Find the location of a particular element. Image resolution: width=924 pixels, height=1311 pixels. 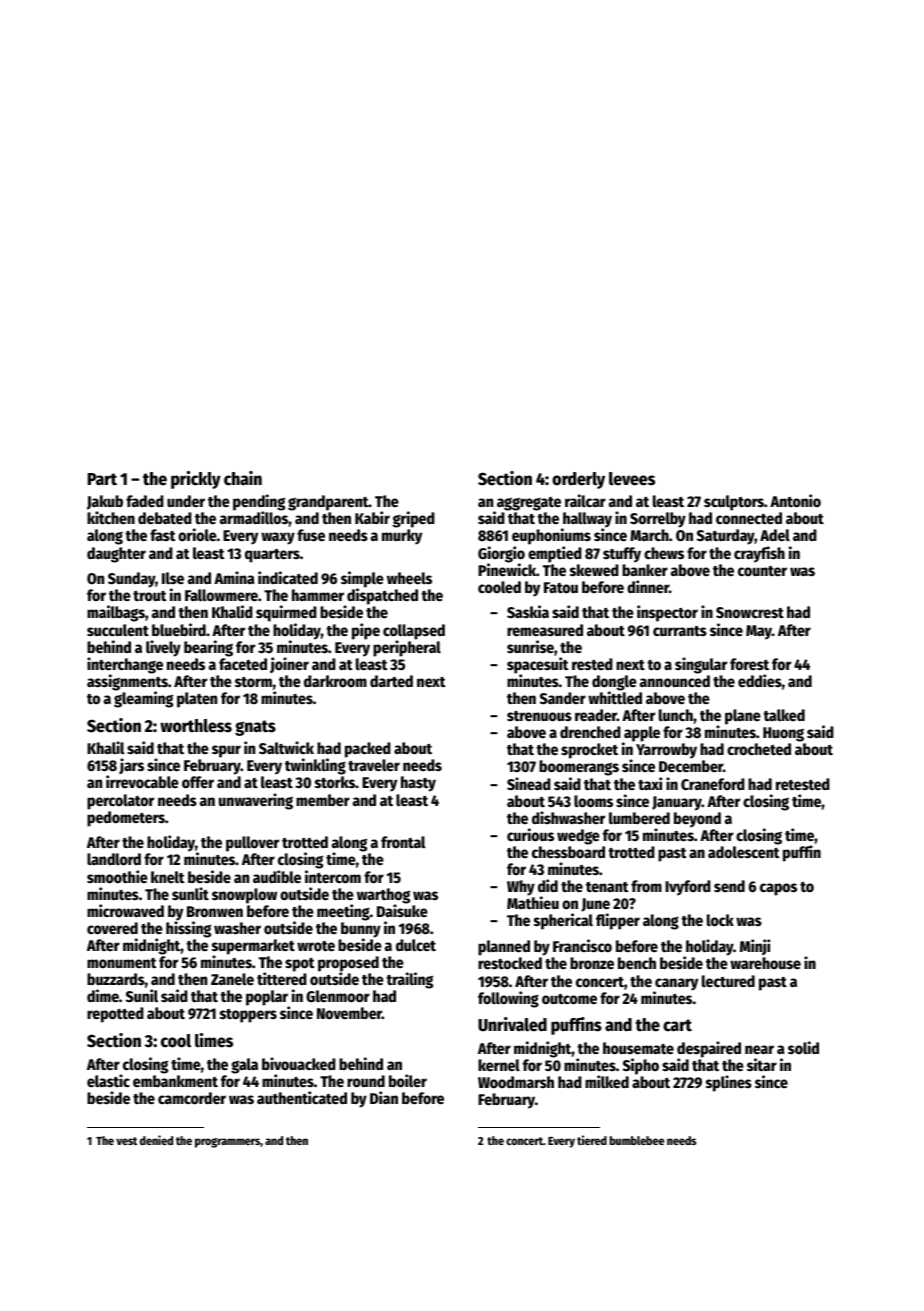

programmers is located at coordinates (227, 1143).
